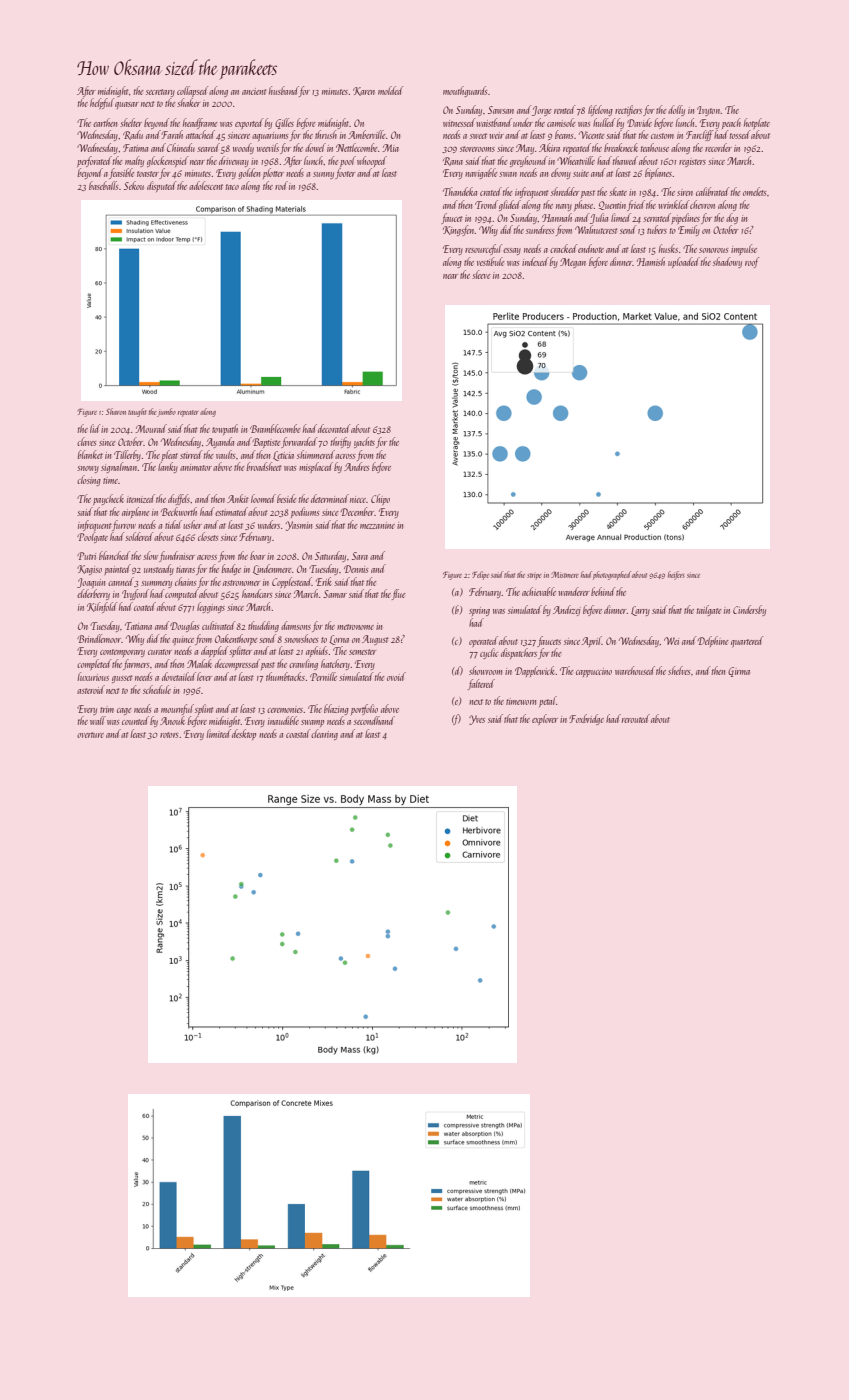  I want to click on schedule, so click(157, 689).
